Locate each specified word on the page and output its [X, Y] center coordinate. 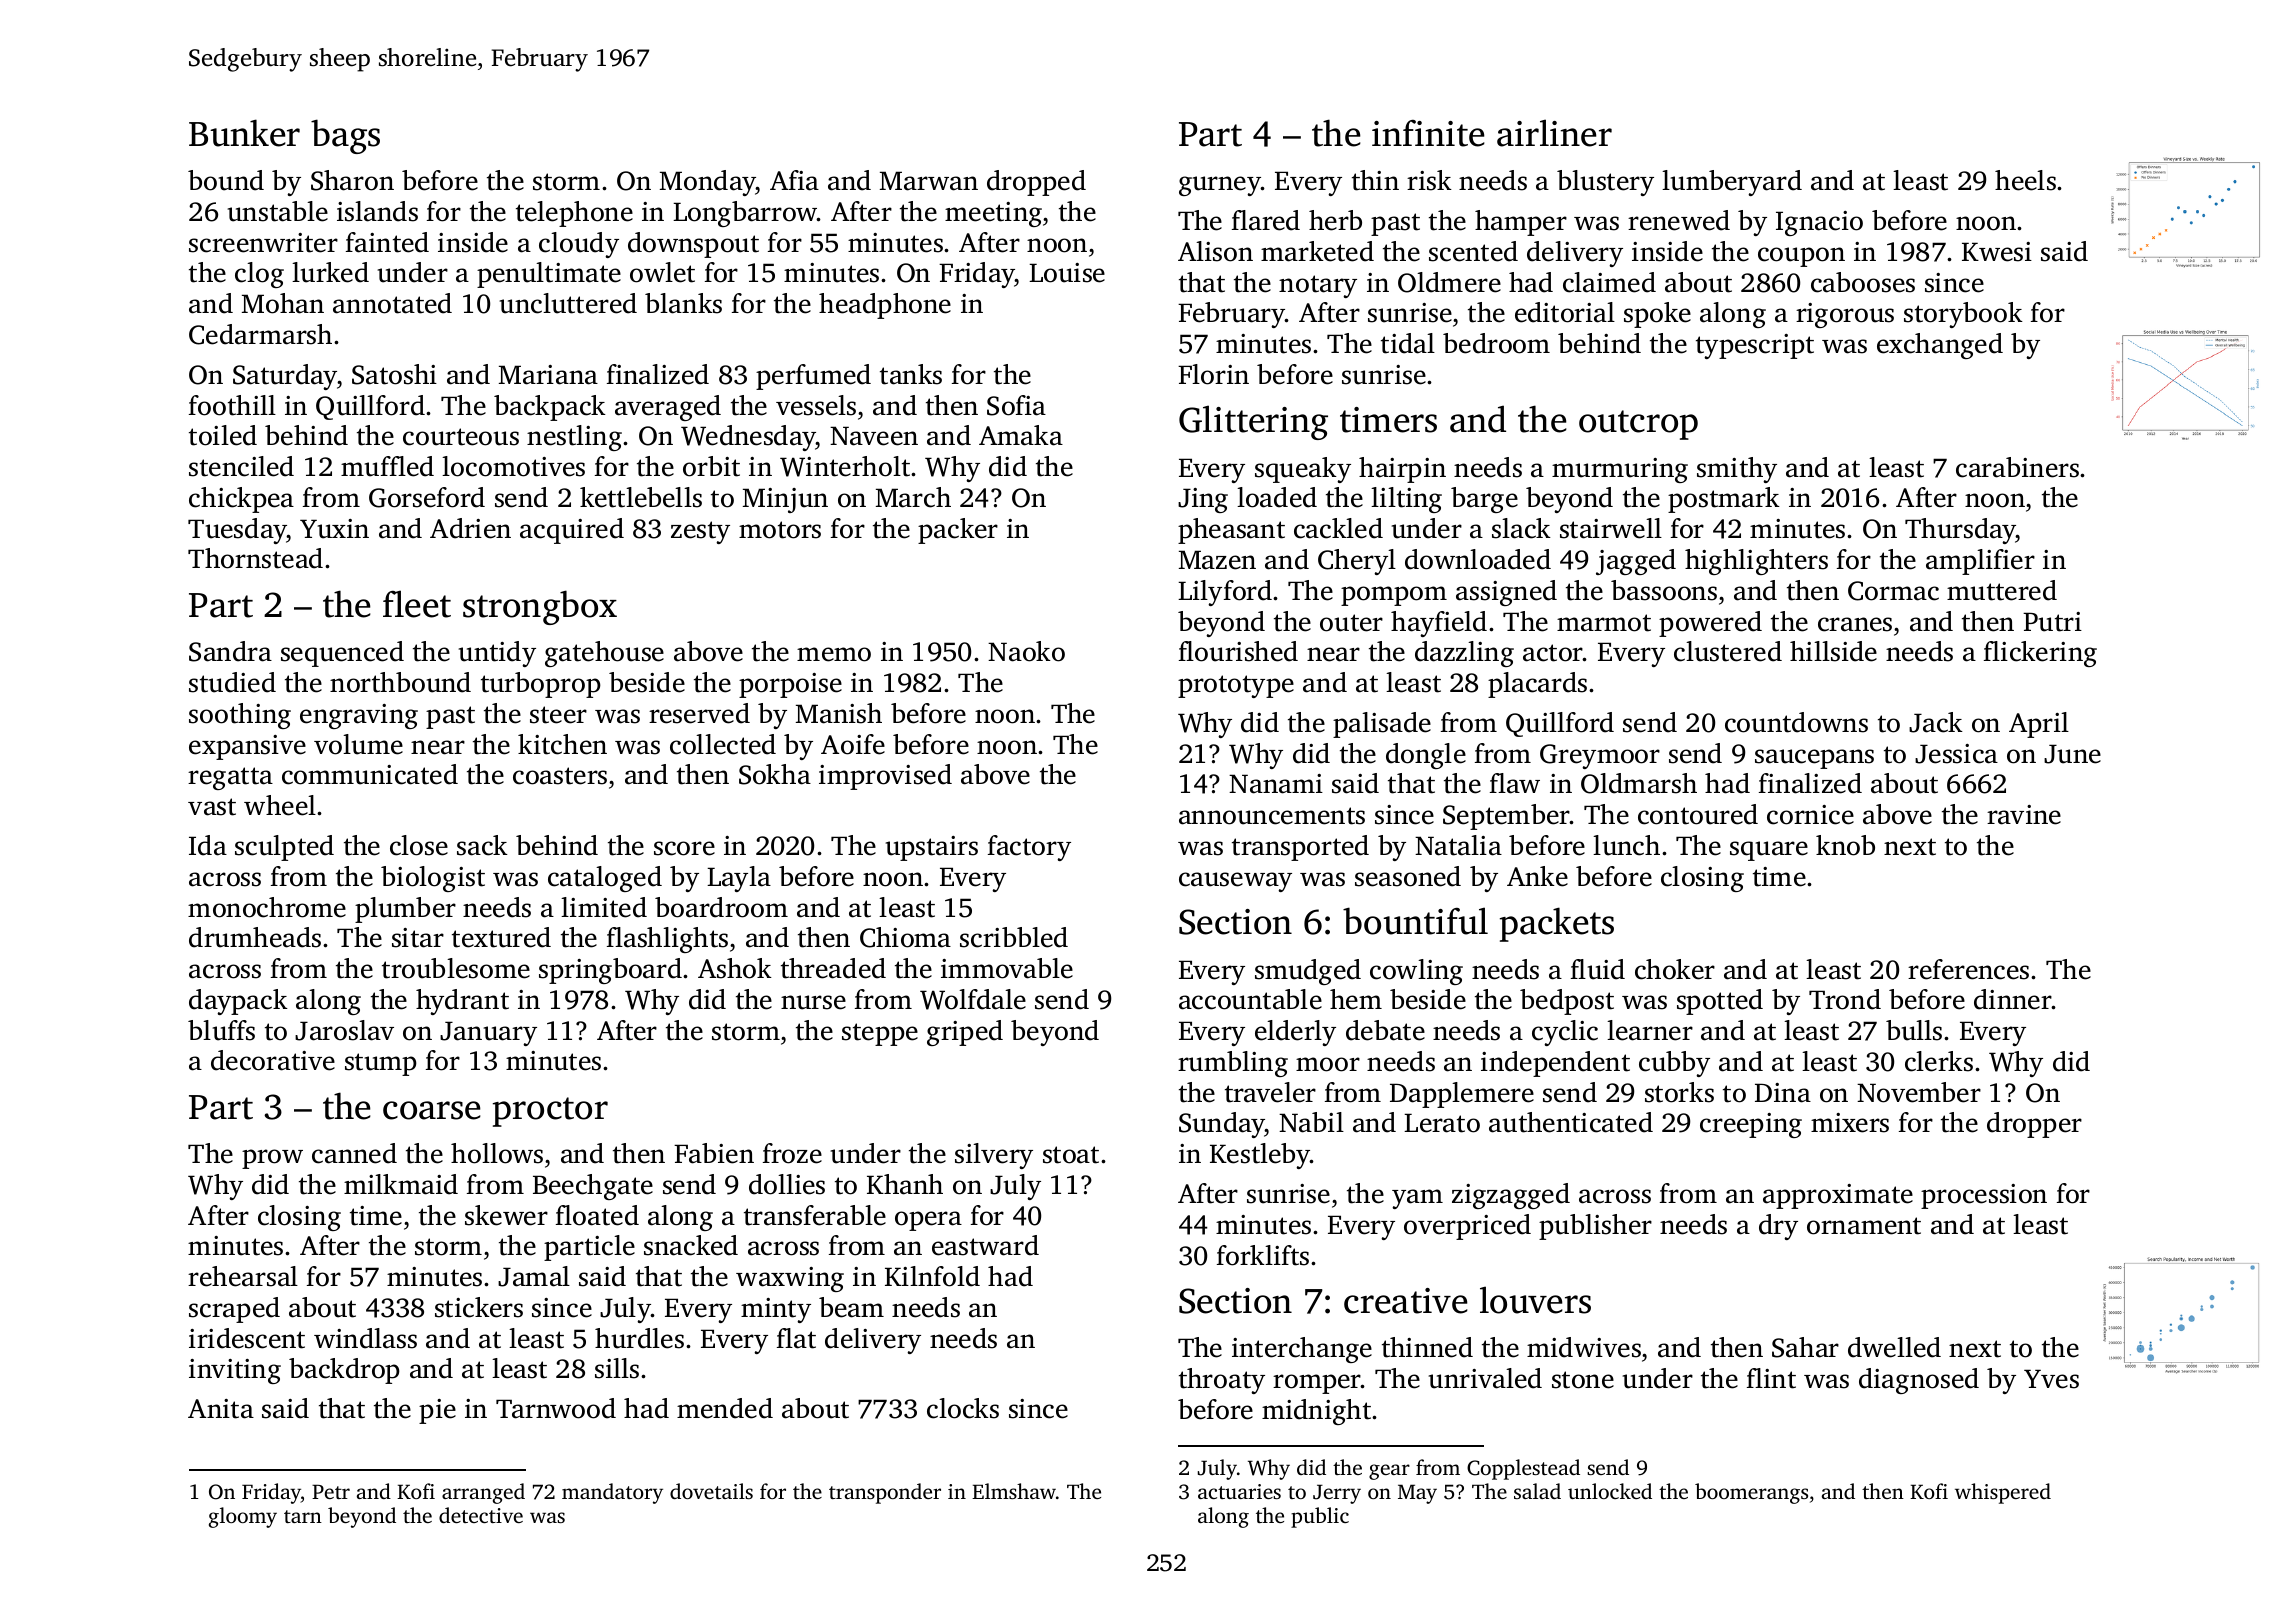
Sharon [352, 180]
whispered [2003, 1493]
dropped [1036, 183]
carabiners [2017, 467]
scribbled [1014, 937]
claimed [1609, 282]
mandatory [612, 1493]
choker [1675, 969]
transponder [885, 1493]
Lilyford [1225, 593]
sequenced [342, 654]
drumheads [255, 937]
